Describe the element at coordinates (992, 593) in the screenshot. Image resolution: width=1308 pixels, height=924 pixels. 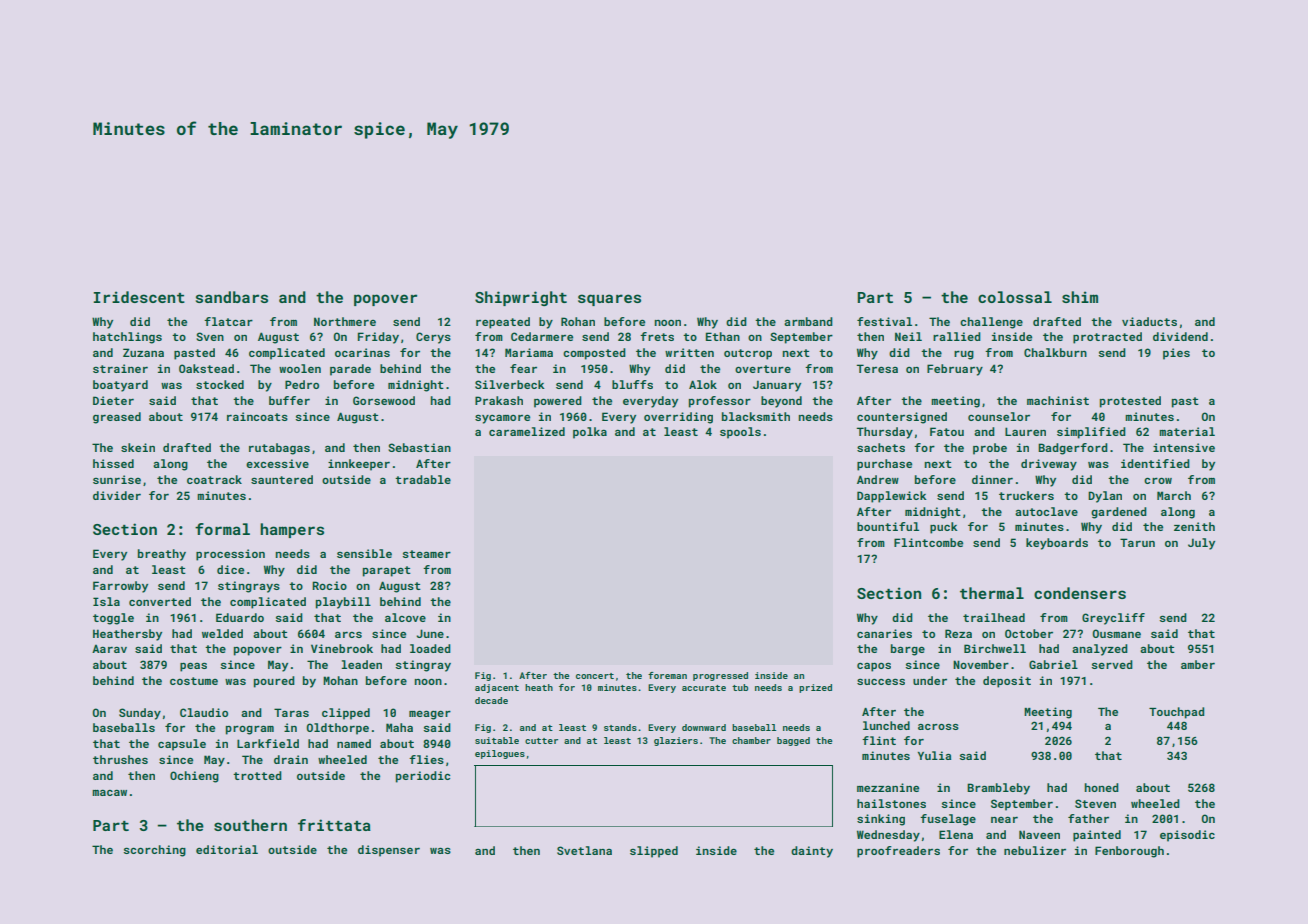
I see `thermal` at that location.
